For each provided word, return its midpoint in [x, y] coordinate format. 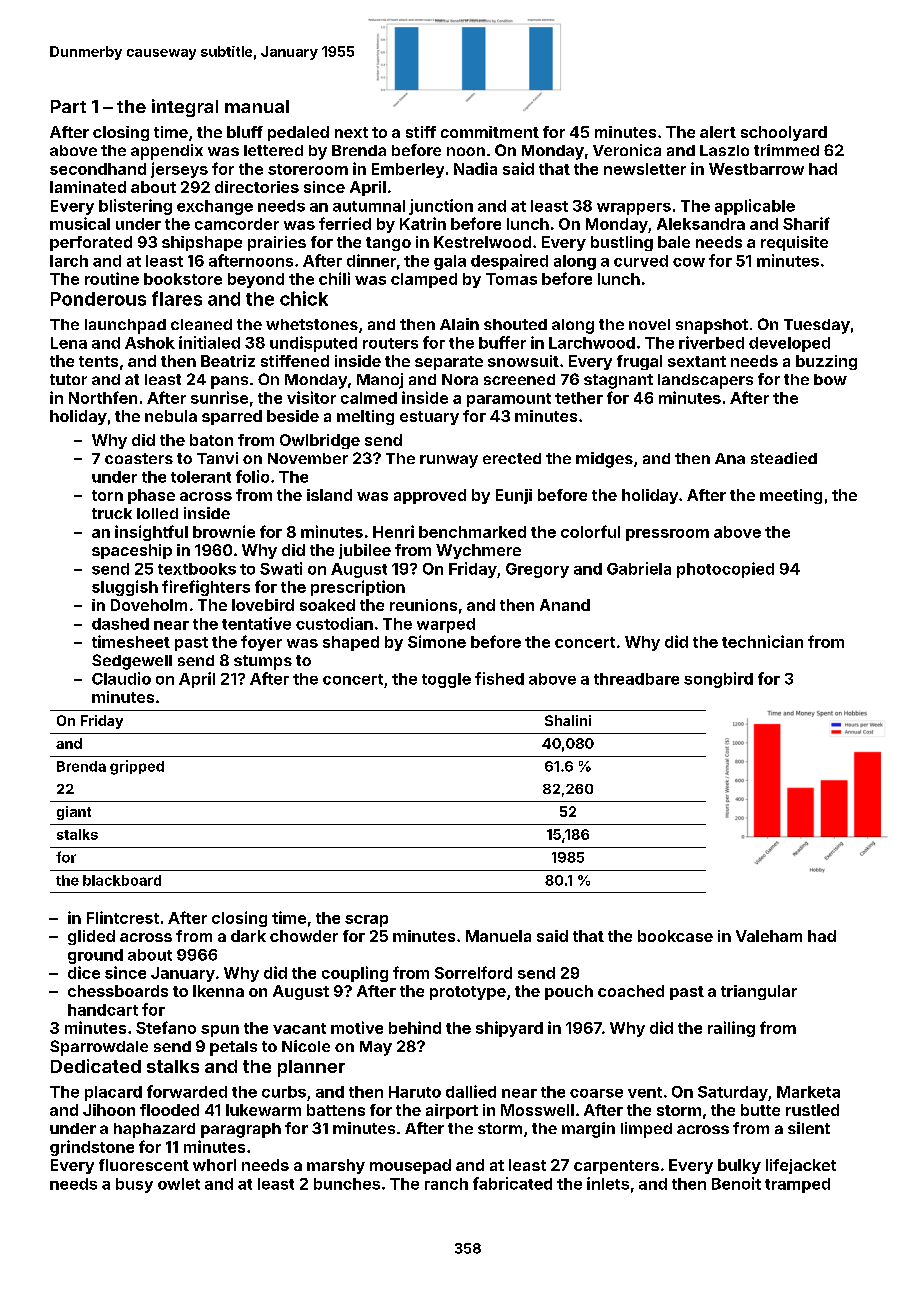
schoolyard [784, 133]
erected [512, 458]
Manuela [498, 936]
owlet [179, 1184]
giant [74, 813]
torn [107, 495]
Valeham [769, 936]
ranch [446, 1184]
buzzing [826, 362]
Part [68, 106]
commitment [490, 132]
